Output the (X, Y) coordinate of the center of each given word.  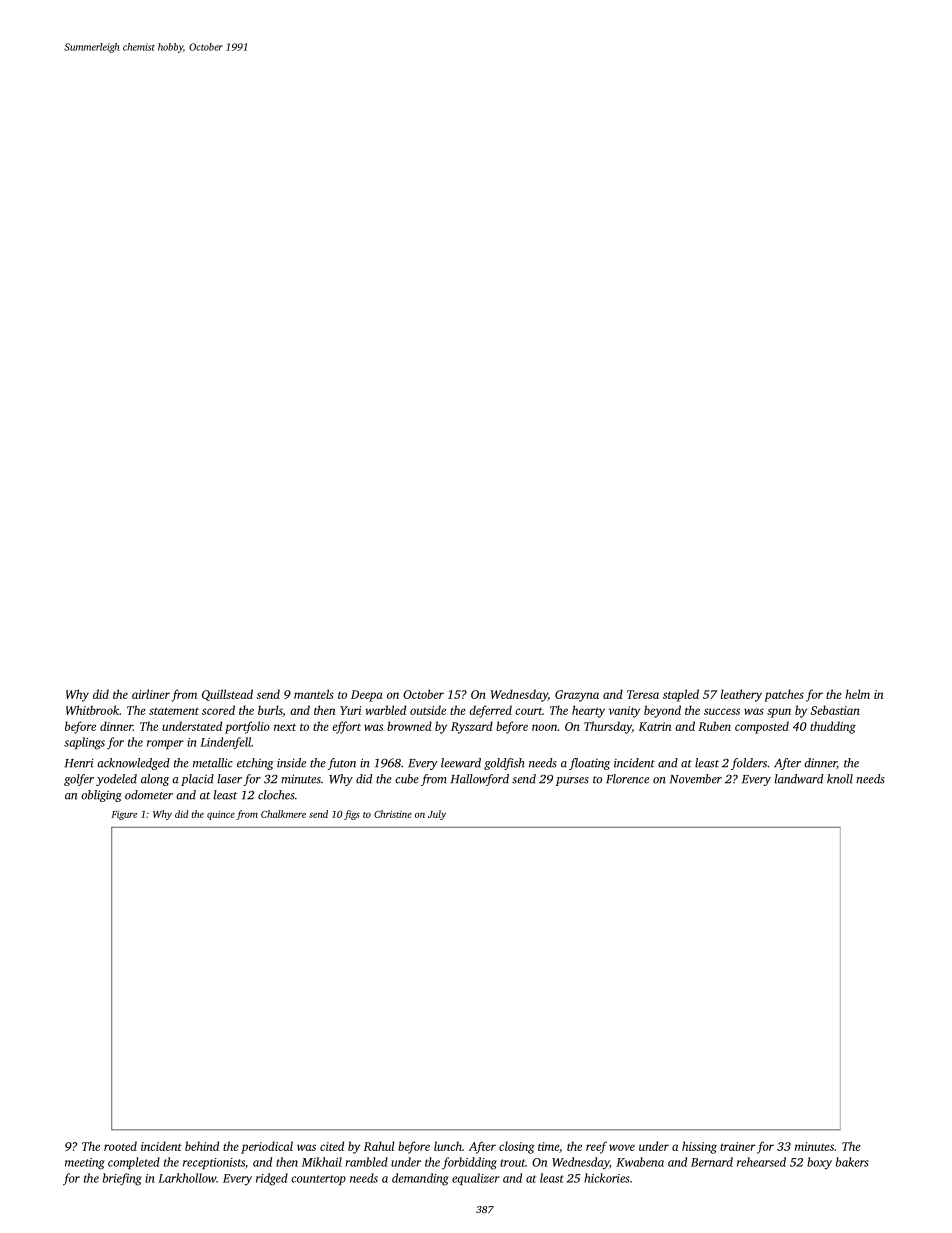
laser (230, 779)
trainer (737, 1146)
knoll (840, 779)
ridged (272, 1179)
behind (202, 1146)
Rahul (379, 1146)
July (437, 815)
